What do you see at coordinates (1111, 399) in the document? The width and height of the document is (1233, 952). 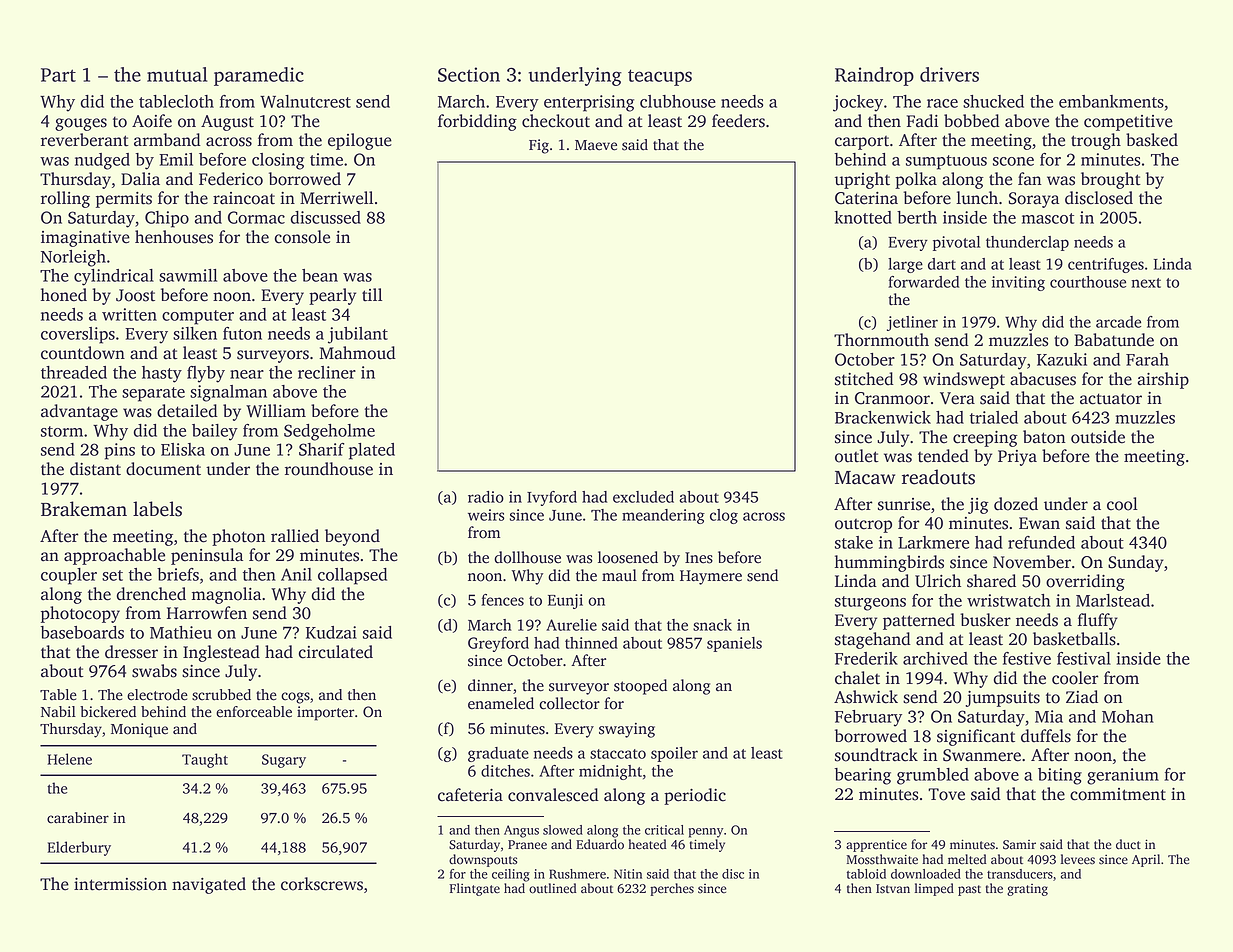 I see `actuator` at bounding box center [1111, 399].
